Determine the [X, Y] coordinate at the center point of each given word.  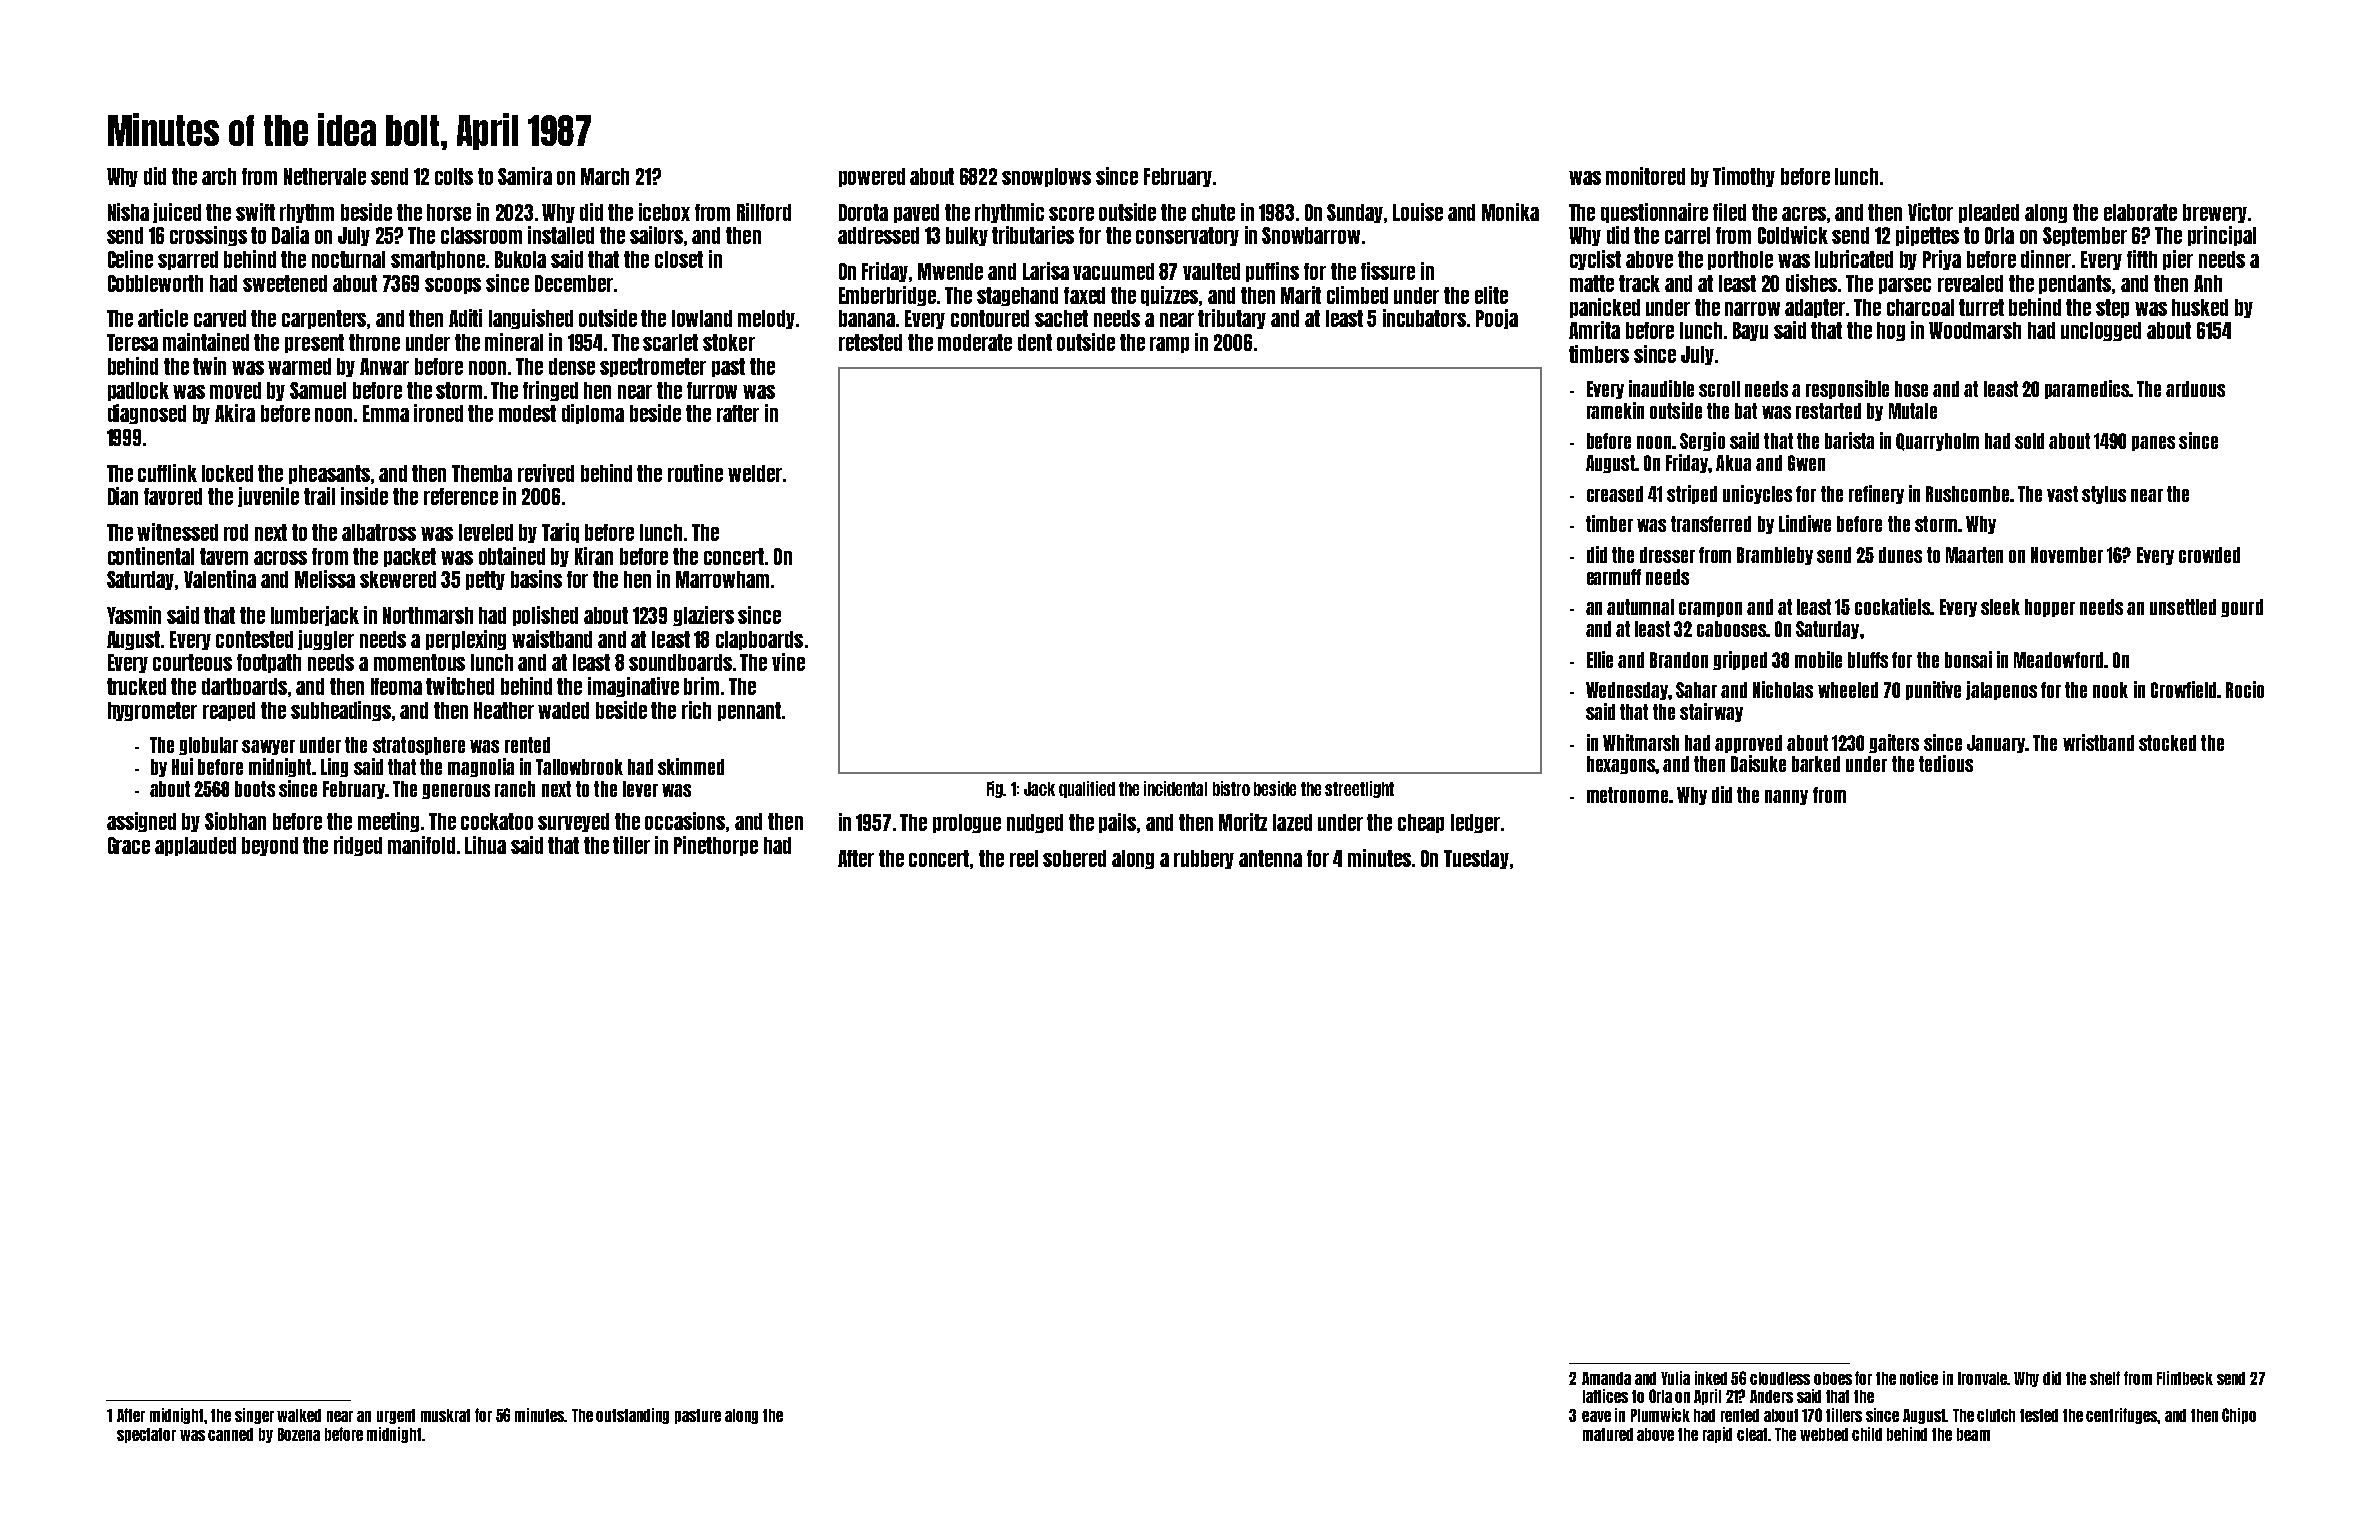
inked [1711, 1378]
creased [1615, 494]
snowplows [1046, 177]
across [280, 558]
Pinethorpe [716, 846]
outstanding [632, 1416]
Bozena [299, 1434]
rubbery [1204, 859]
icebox [664, 212]
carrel [1687, 235]
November [2067, 555]
